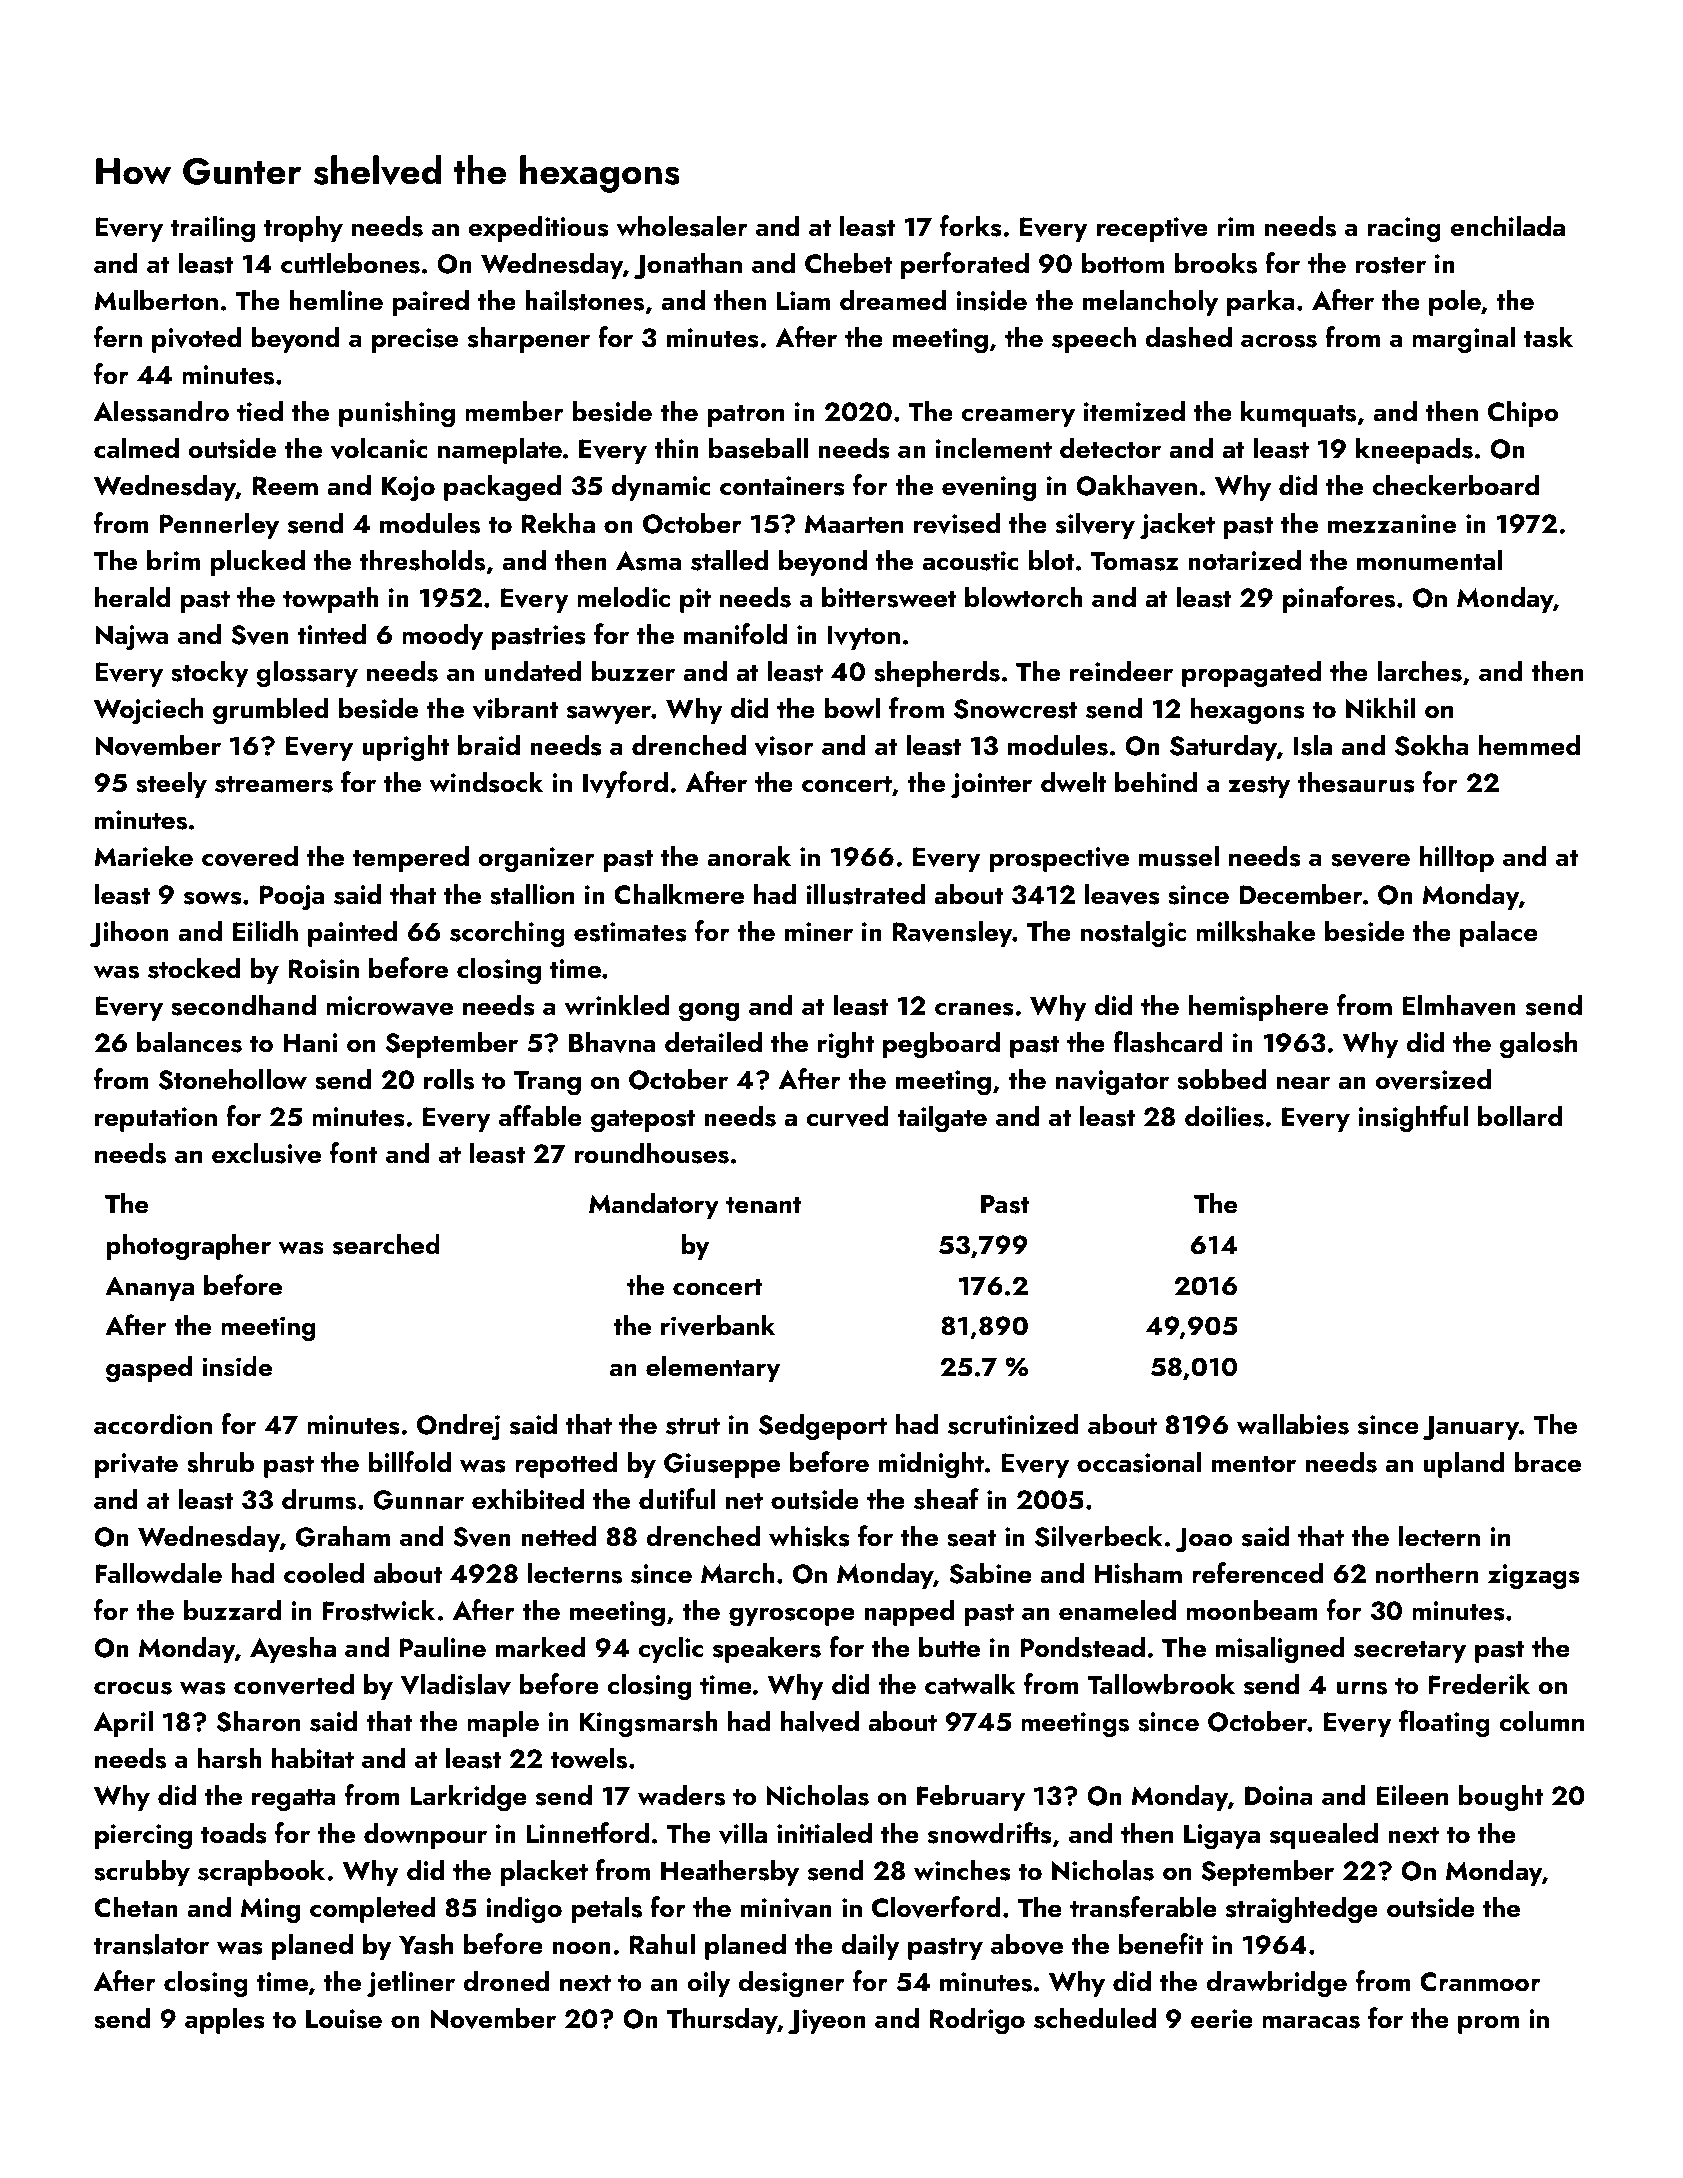 The image size is (1683, 2178). Describe the element at coordinates (212, 229) in the screenshot. I see `trailing` at that location.
